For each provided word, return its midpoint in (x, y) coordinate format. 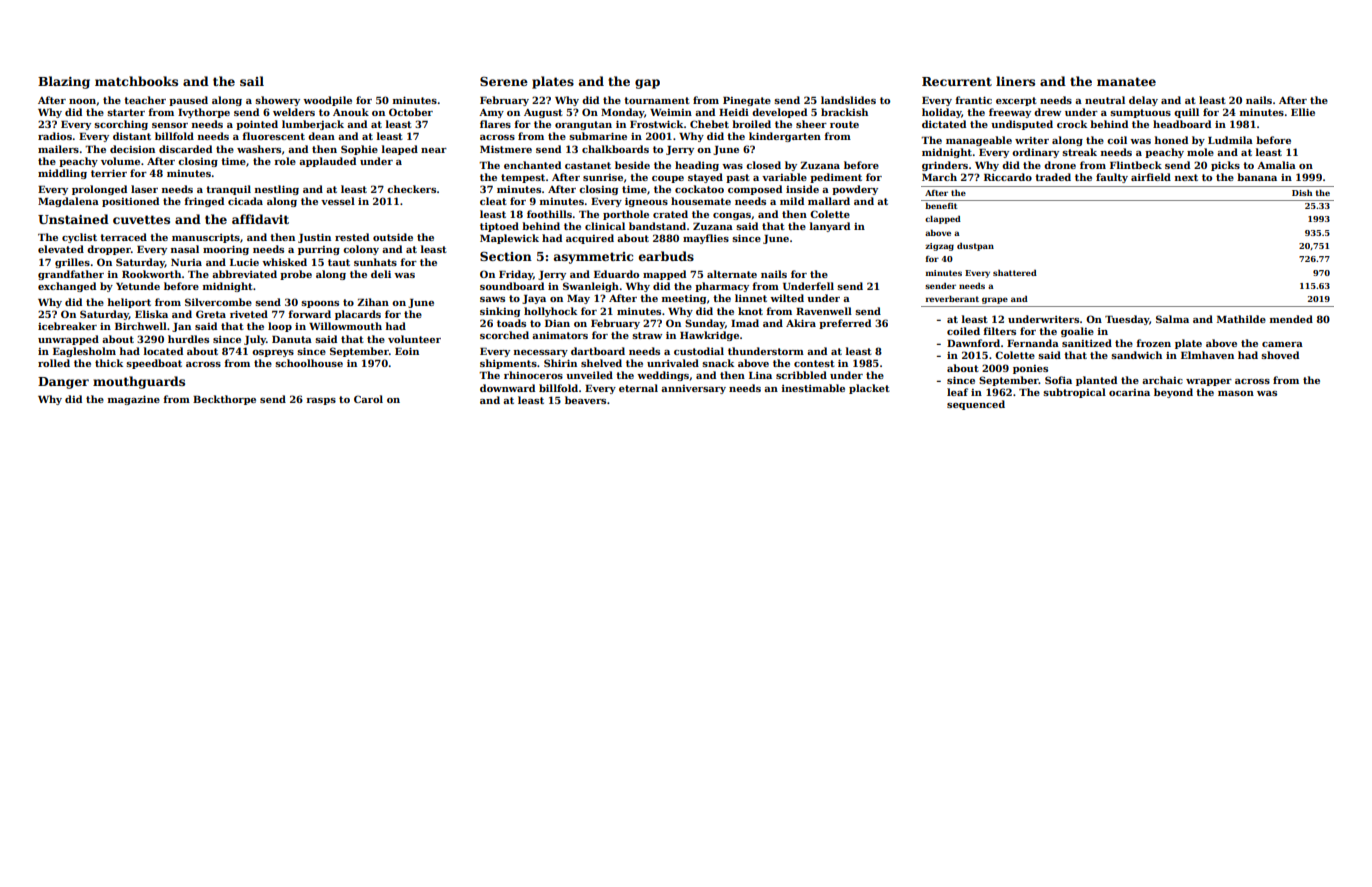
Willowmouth (345, 326)
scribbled (801, 375)
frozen (1154, 343)
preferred (845, 324)
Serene (504, 81)
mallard (829, 201)
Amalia (1276, 165)
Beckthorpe (224, 400)
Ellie (1303, 112)
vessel (338, 201)
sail (252, 81)
